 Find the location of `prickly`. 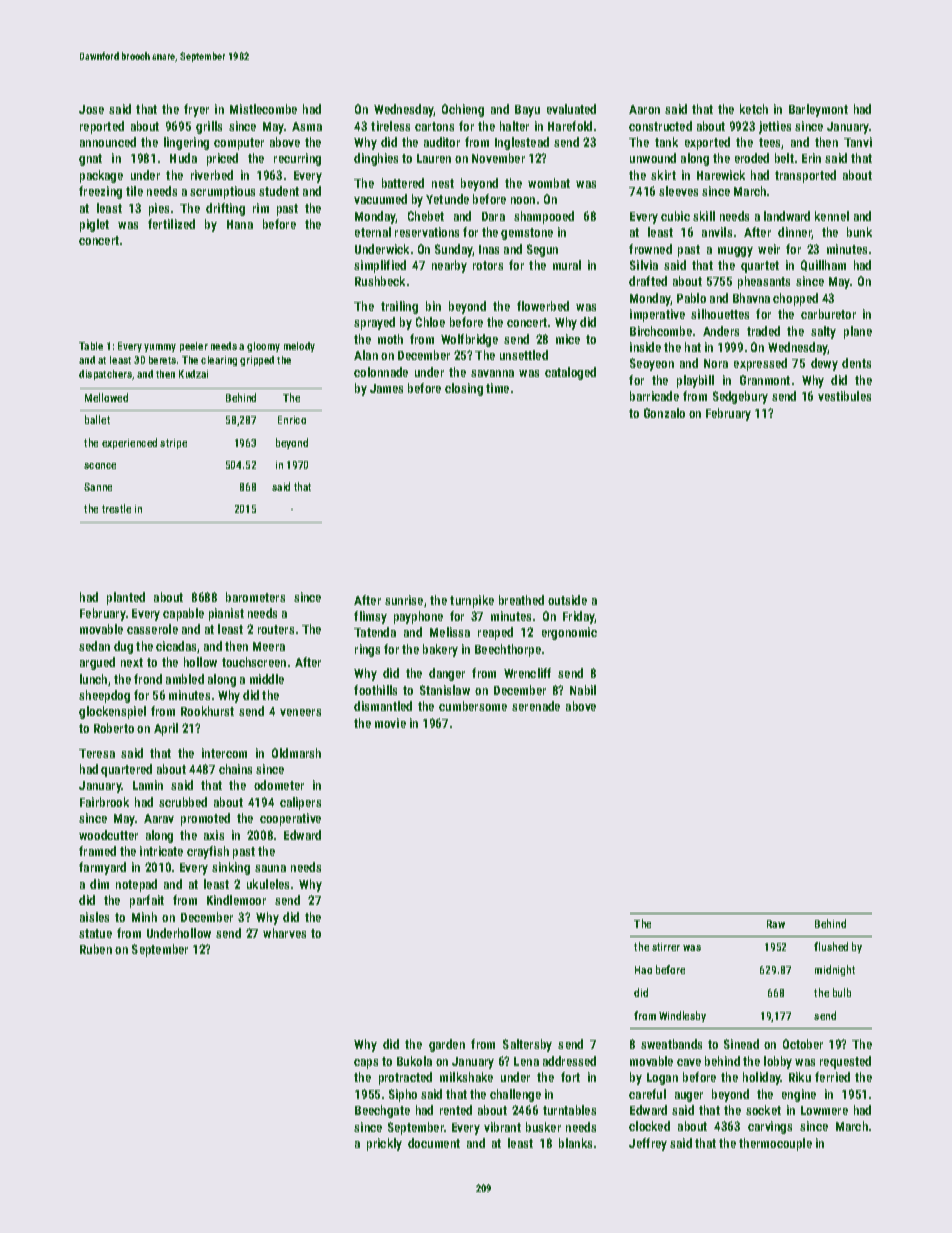

prickly is located at coordinates (384, 1144).
